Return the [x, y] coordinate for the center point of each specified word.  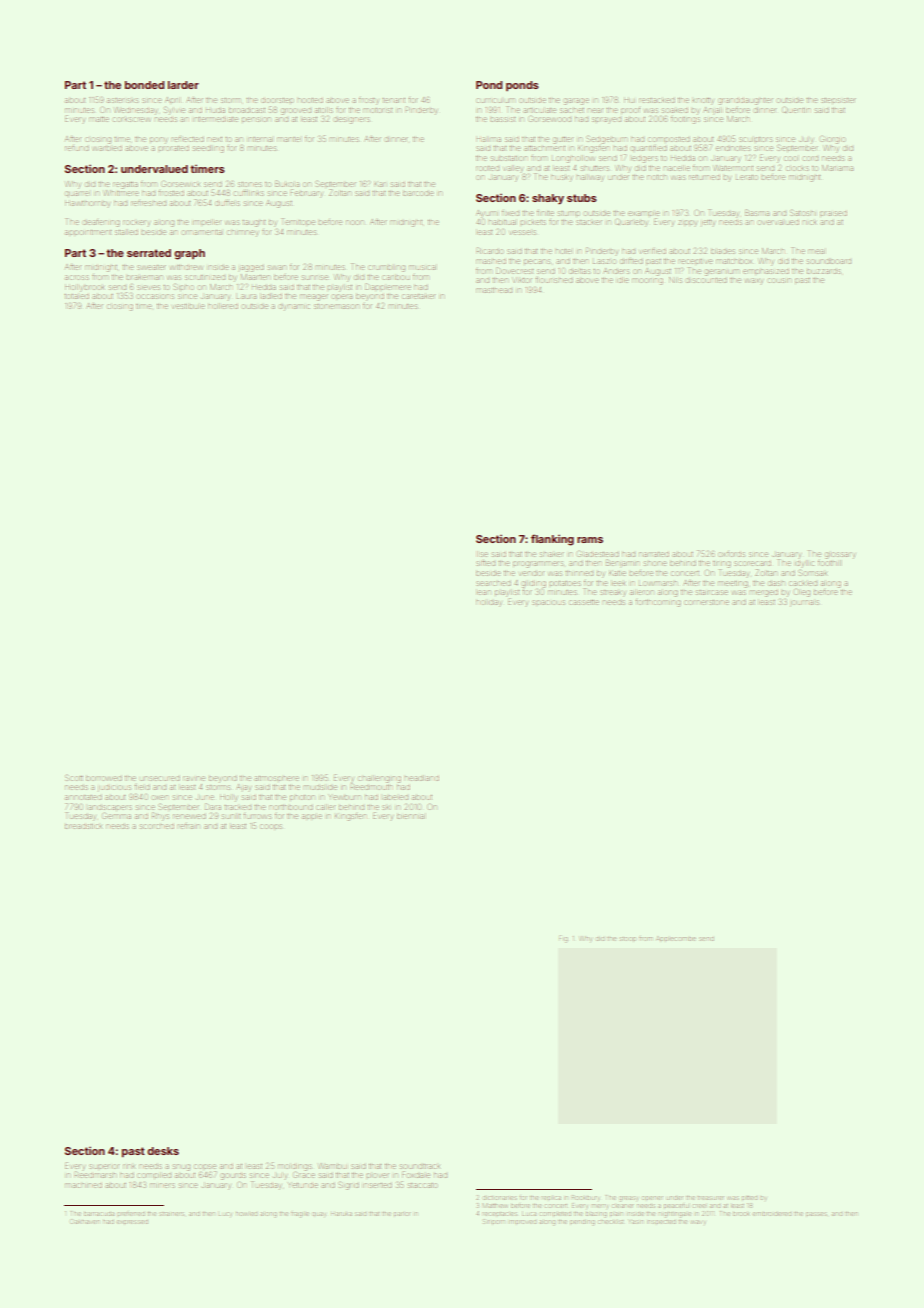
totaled [77, 296]
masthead [494, 290]
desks [163, 1151]
